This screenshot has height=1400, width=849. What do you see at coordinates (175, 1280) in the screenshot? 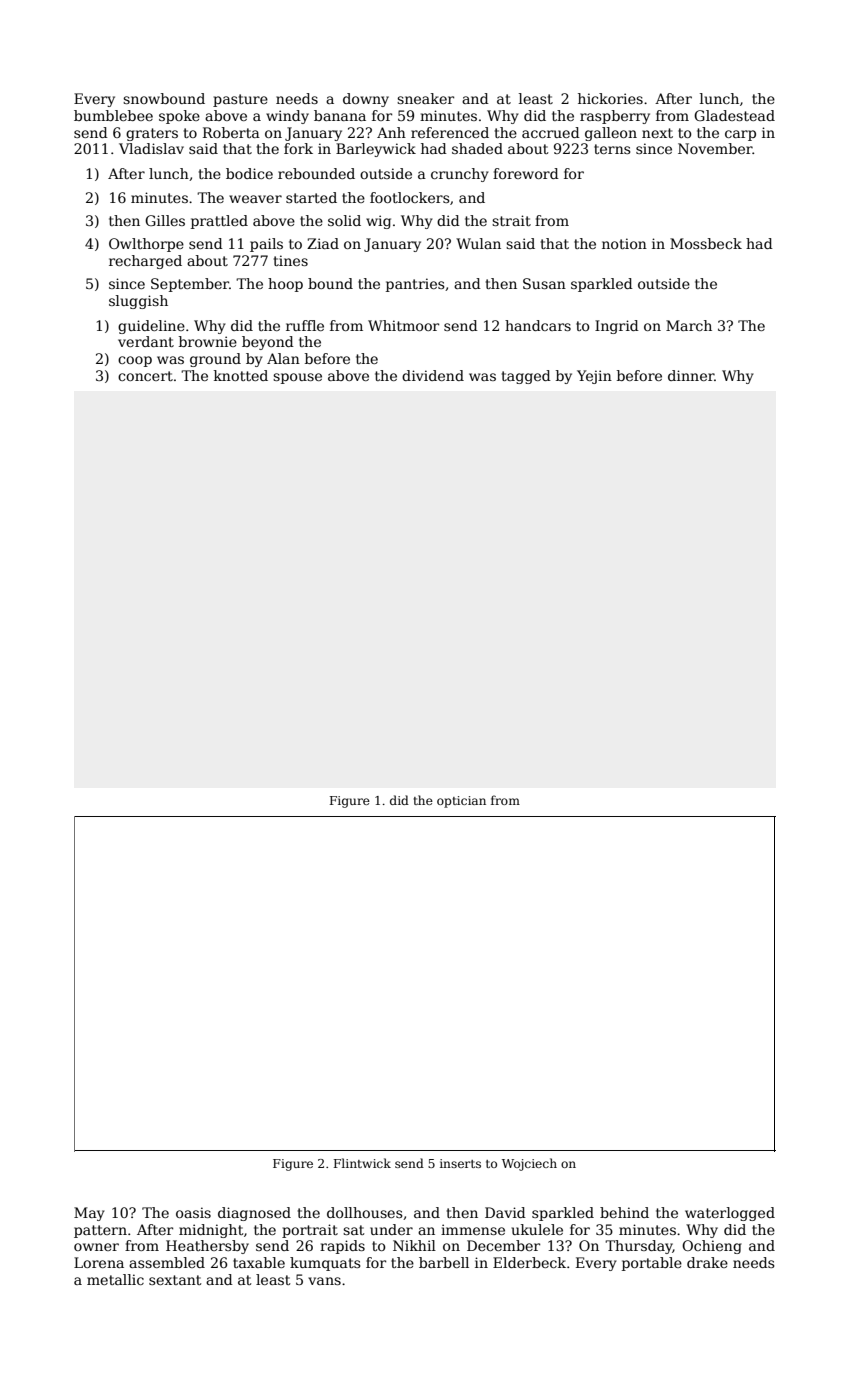
I see `sextant` at bounding box center [175, 1280].
